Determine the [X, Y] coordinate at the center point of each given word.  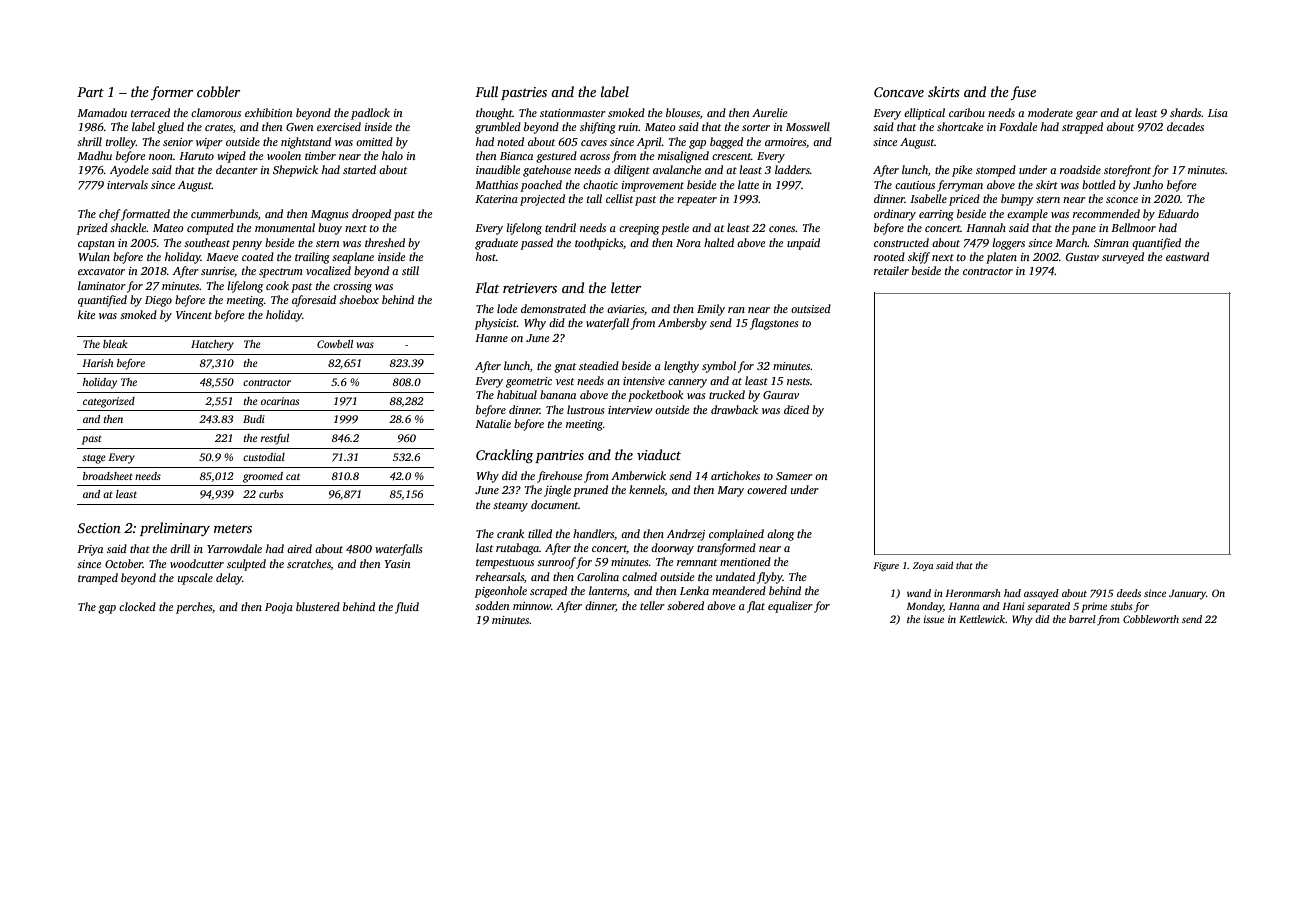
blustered [318, 606]
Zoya [923, 566]
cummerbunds [224, 213]
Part [90, 92]
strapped [1082, 128]
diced [796, 409]
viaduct [659, 454]
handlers [593, 533]
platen [1001, 258]
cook [277, 285]
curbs [271, 494]
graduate [496, 244]
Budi [254, 419]
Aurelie [769, 112]
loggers [1008, 244]
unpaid [803, 244]
